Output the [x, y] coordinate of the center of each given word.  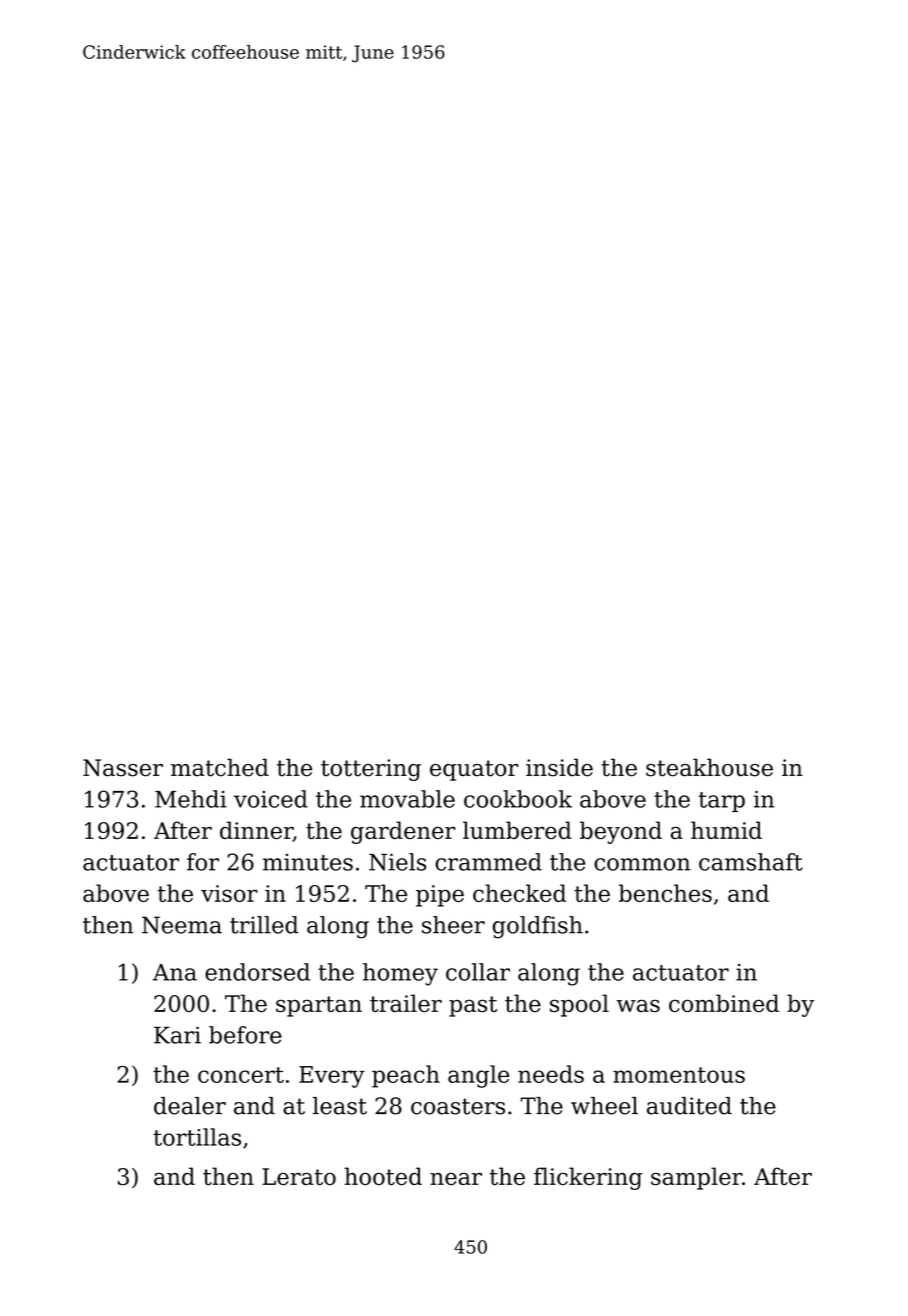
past [473, 1006]
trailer [406, 1003]
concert [241, 1075]
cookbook [518, 799]
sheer [453, 925]
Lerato [299, 1176]
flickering [588, 1178]
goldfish [538, 927]
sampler [696, 1178]
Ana [175, 972]
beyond [621, 832]
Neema [182, 925]
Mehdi [191, 799]
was [638, 1005]
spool [579, 1005]
